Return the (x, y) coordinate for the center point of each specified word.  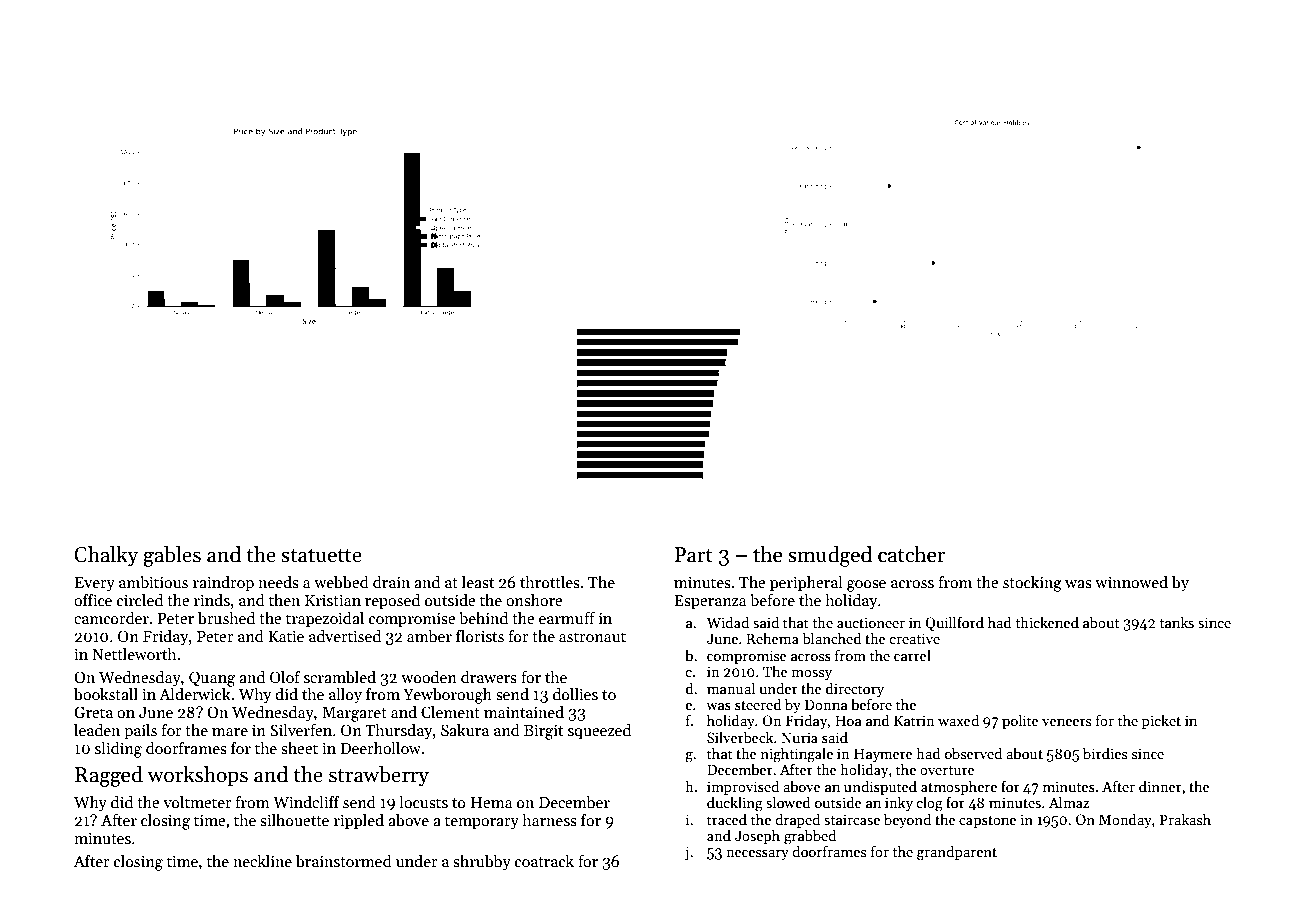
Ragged (109, 776)
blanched (832, 638)
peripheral (806, 584)
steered (758, 704)
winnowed (1131, 582)
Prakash (1185, 819)
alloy (345, 696)
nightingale (797, 755)
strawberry (379, 776)
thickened (1047, 622)
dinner (1160, 786)
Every (95, 584)
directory (855, 690)
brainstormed (344, 861)
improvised (743, 788)
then (284, 600)
